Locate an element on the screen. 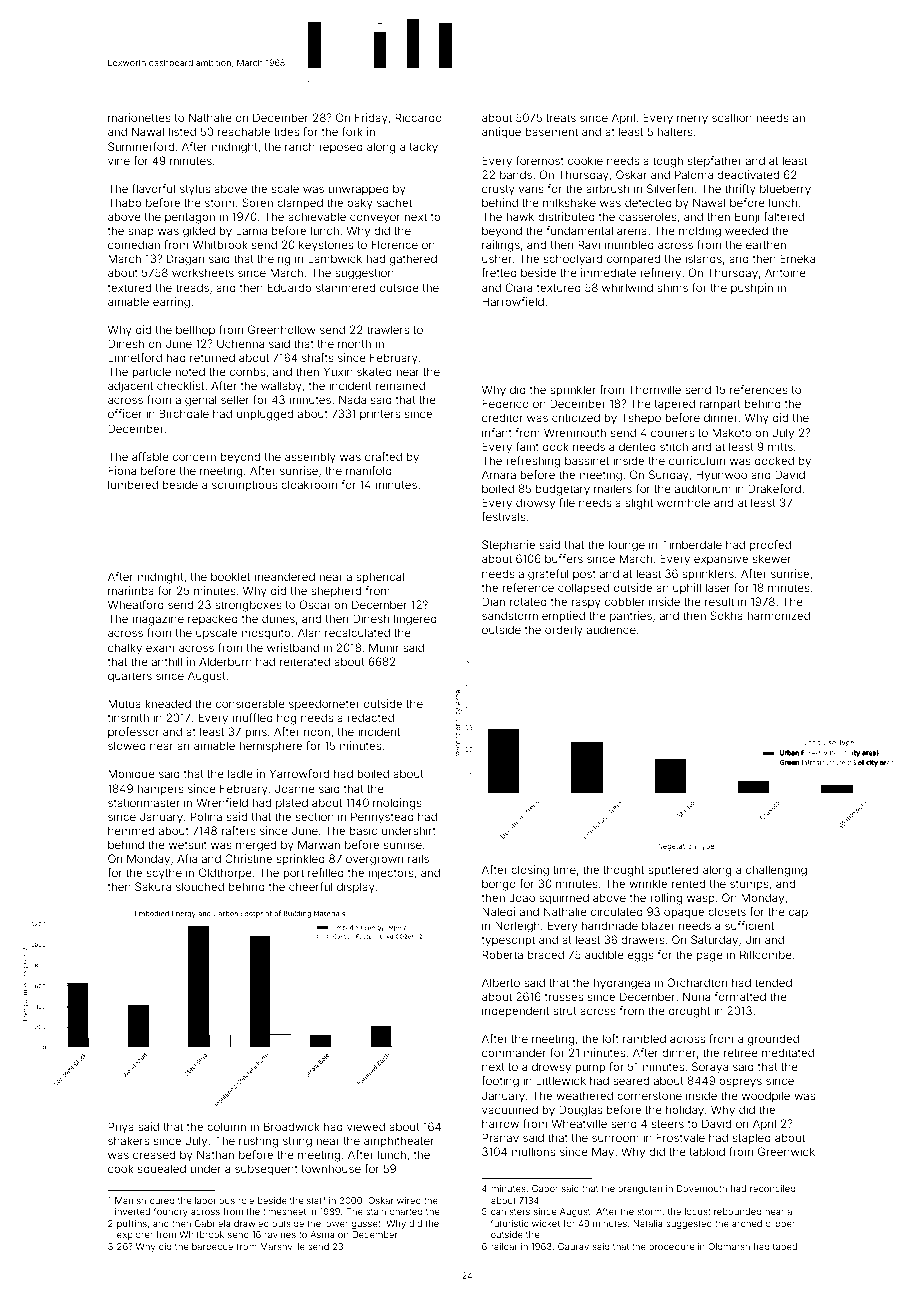 The height and width of the screenshot is (1308, 924). Christine is located at coordinates (248, 858).
